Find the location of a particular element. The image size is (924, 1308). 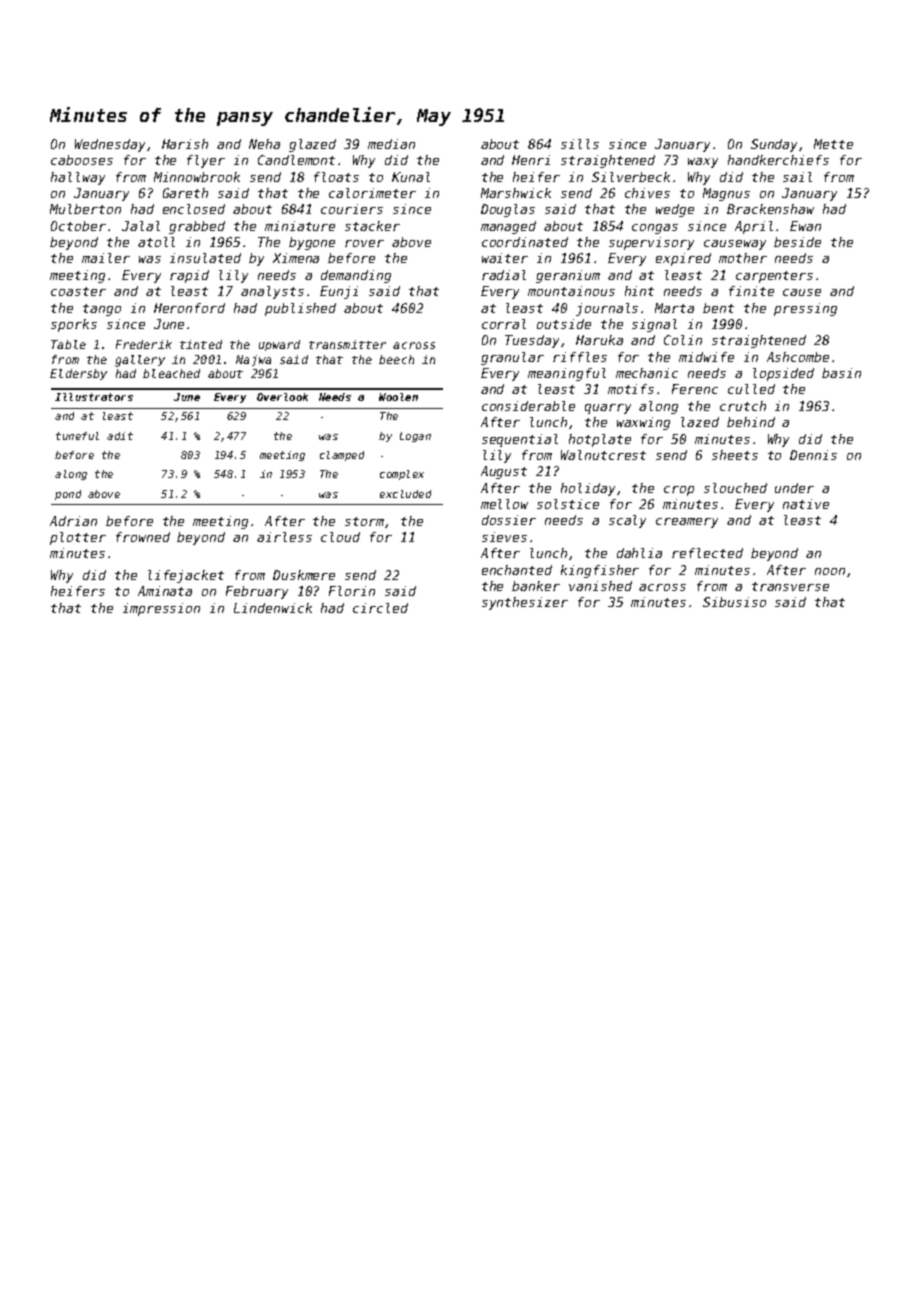

reflected is located at coordinates (707, 553).
